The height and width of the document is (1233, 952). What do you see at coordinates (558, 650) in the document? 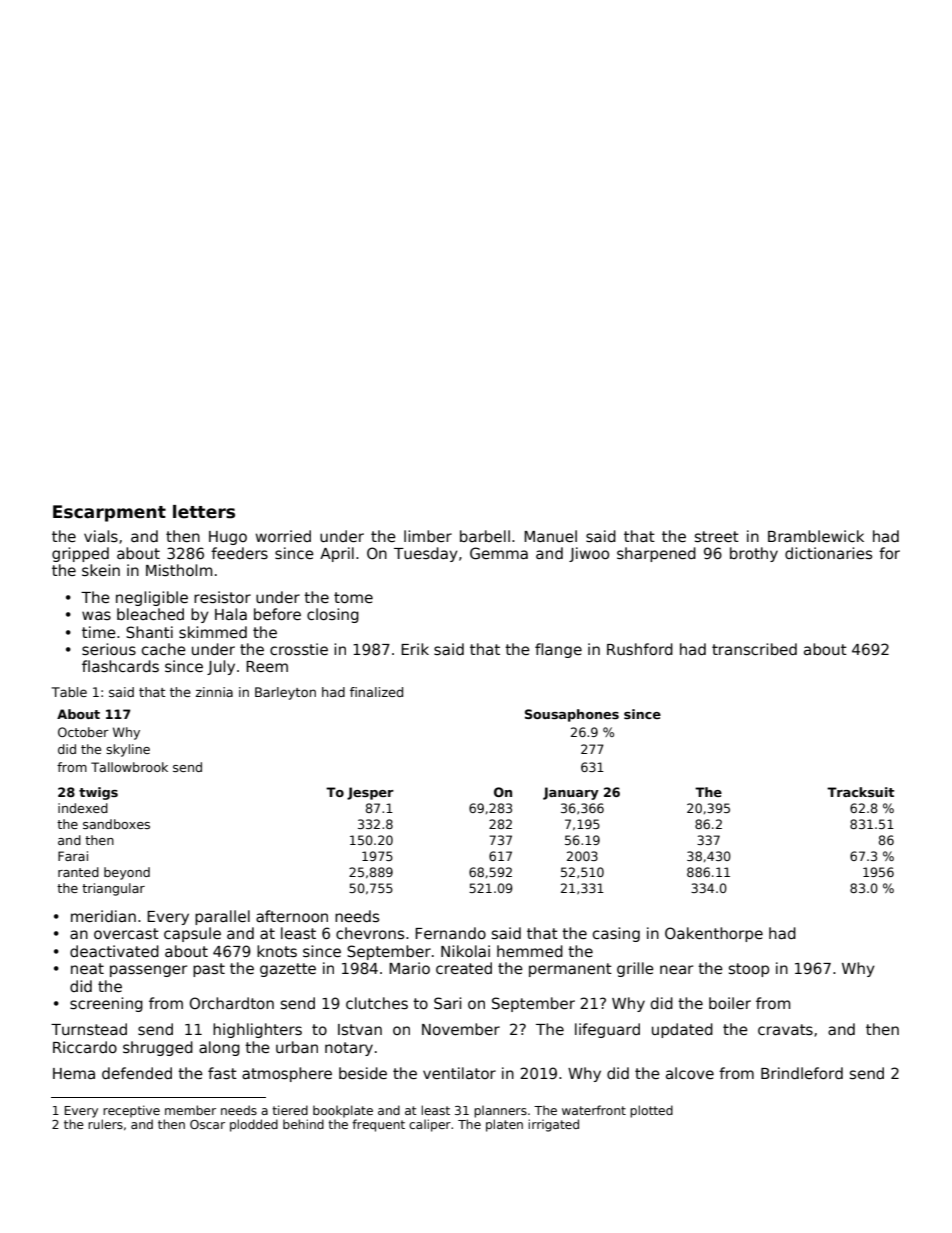
I see `flange` at bounding box center [558, 650].
